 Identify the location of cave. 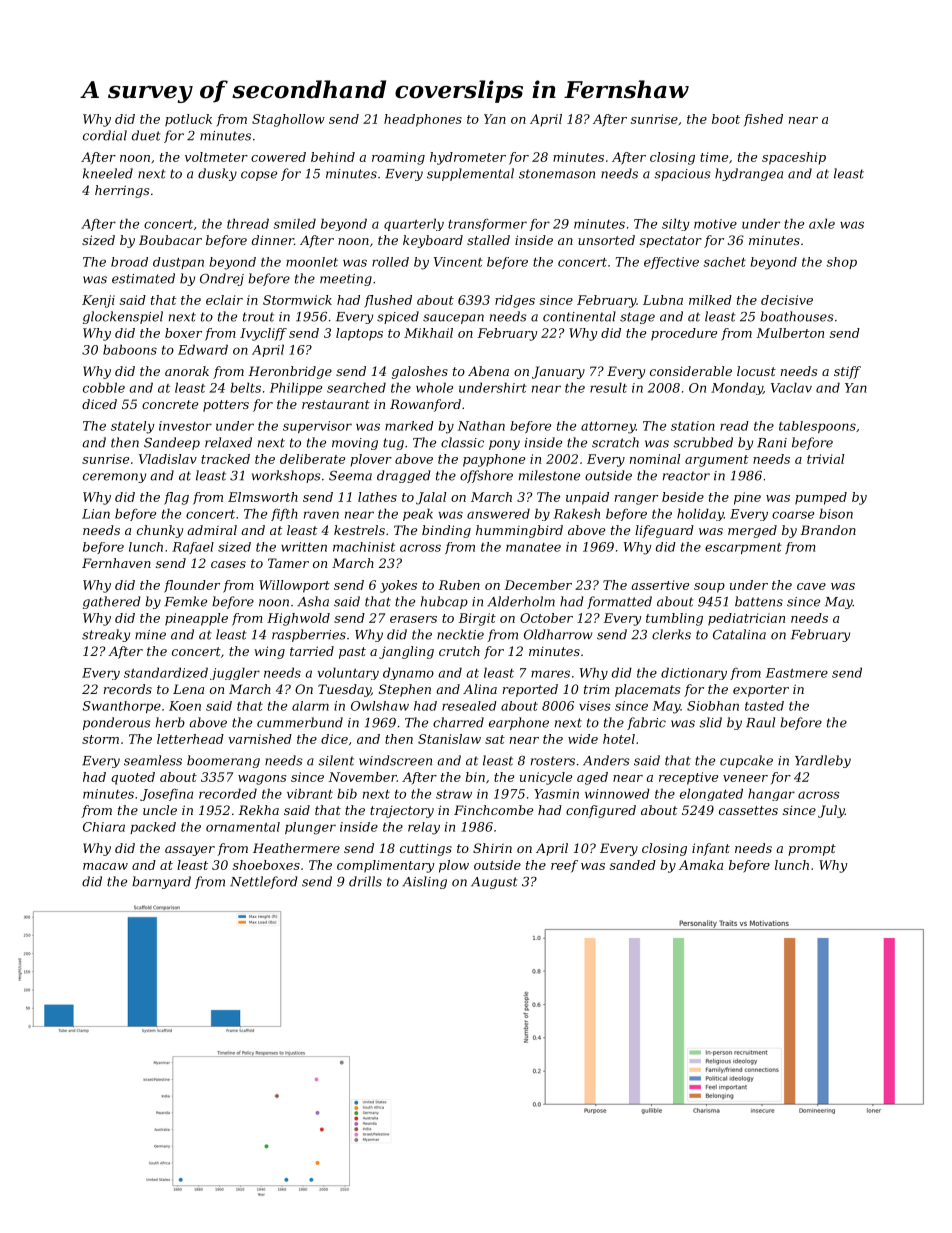
(811, 586).
